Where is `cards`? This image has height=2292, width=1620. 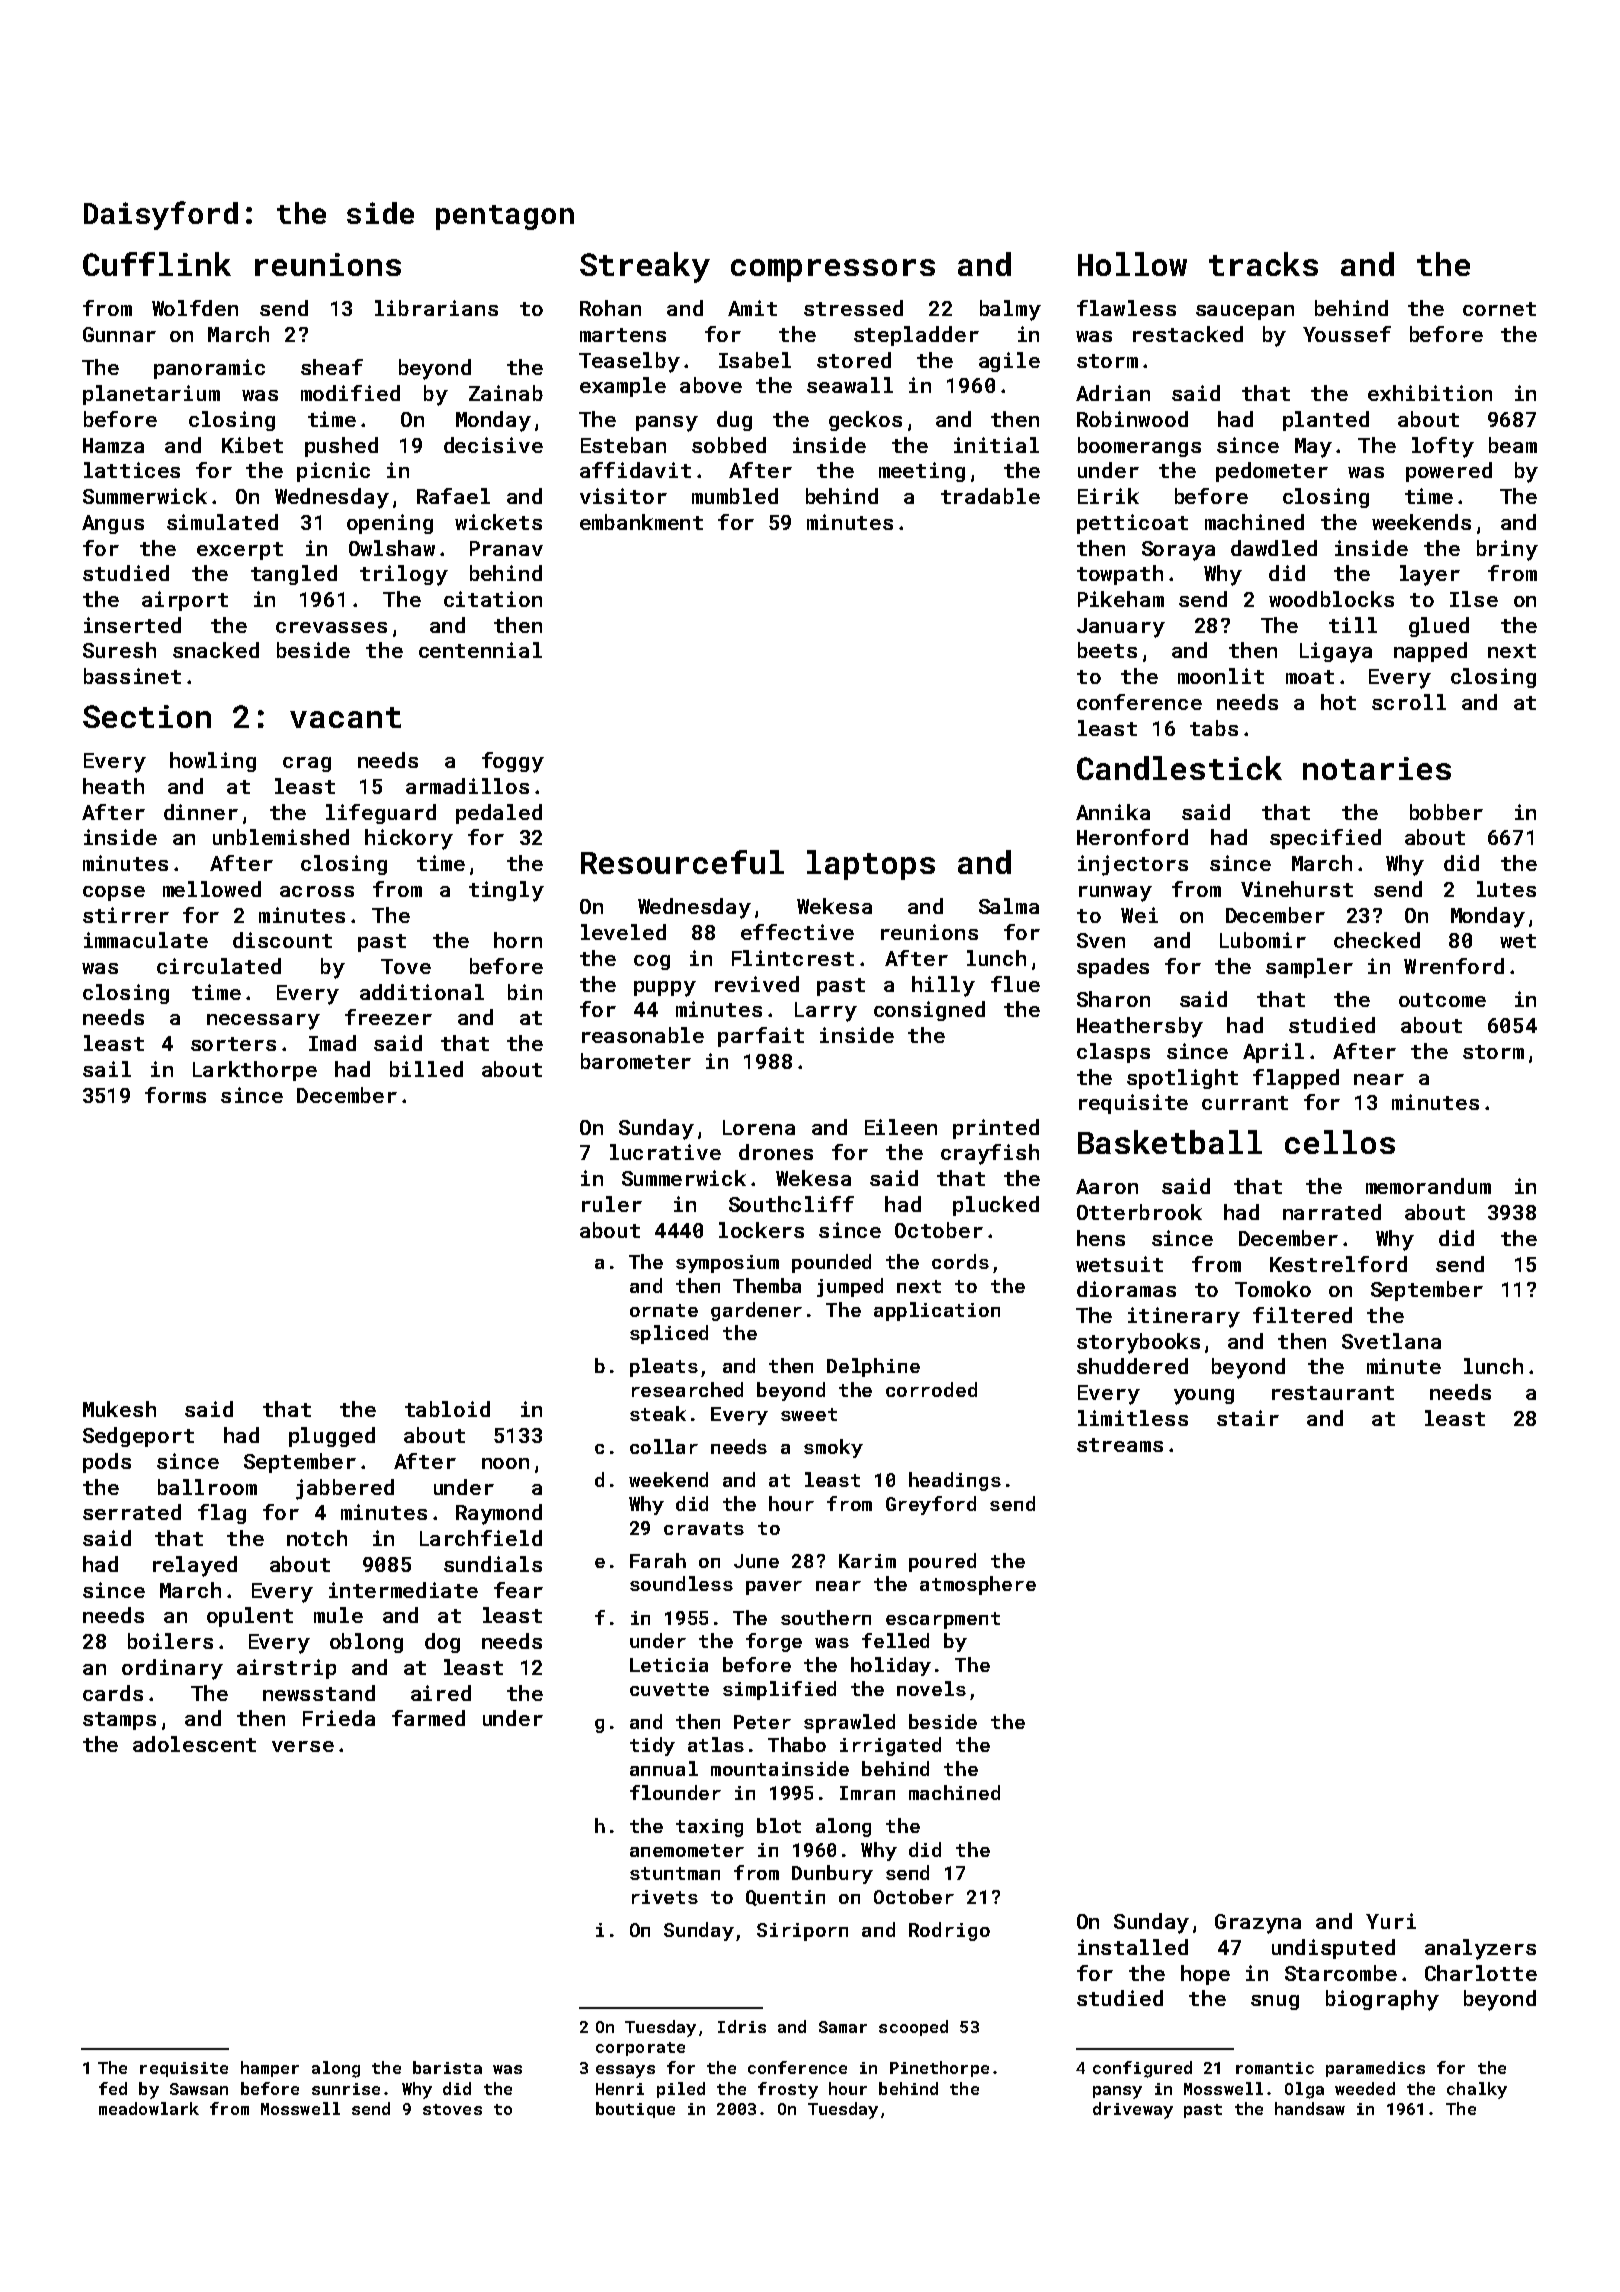
cards is located at coordinates (113, 1693).
